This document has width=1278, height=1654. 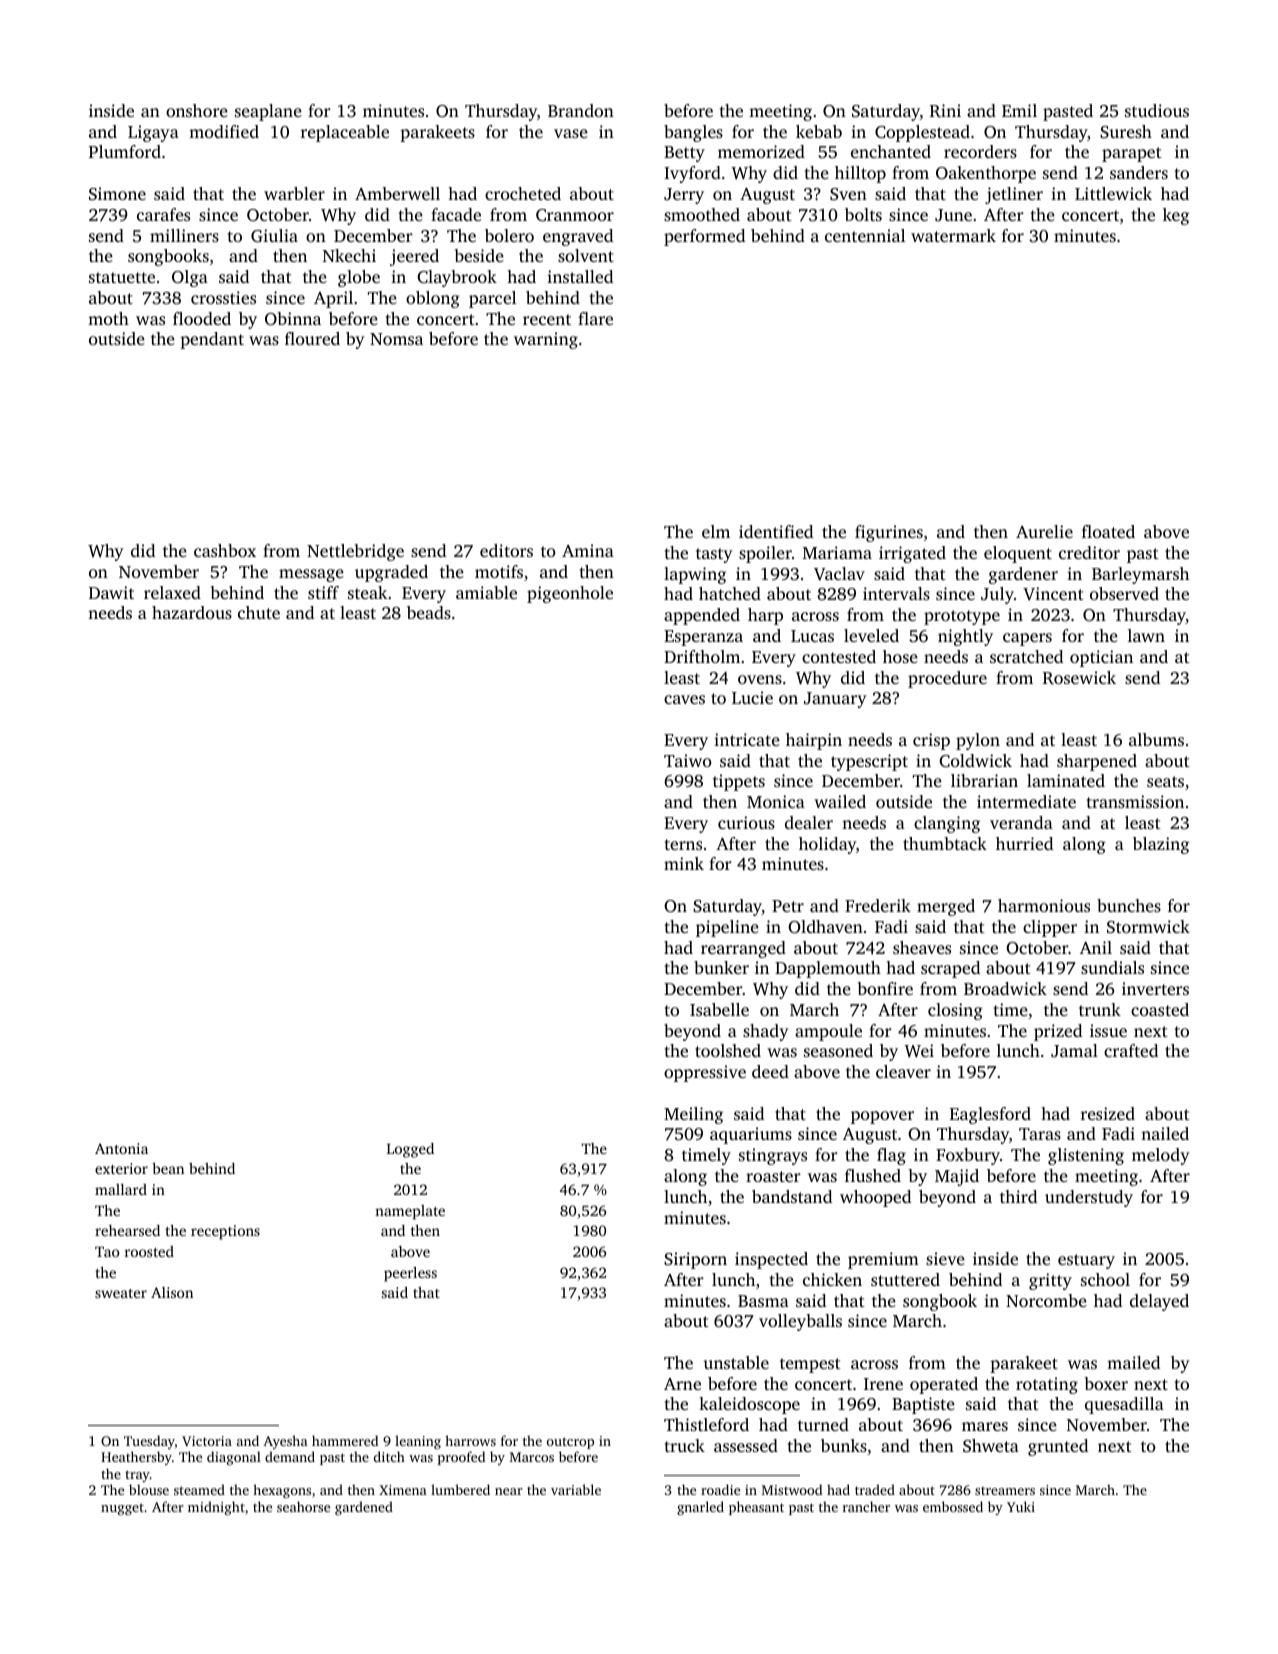 What do you see at coordinates (1135, 801) in the document?
I see `transmission` at bounding box center [1135, 801].
